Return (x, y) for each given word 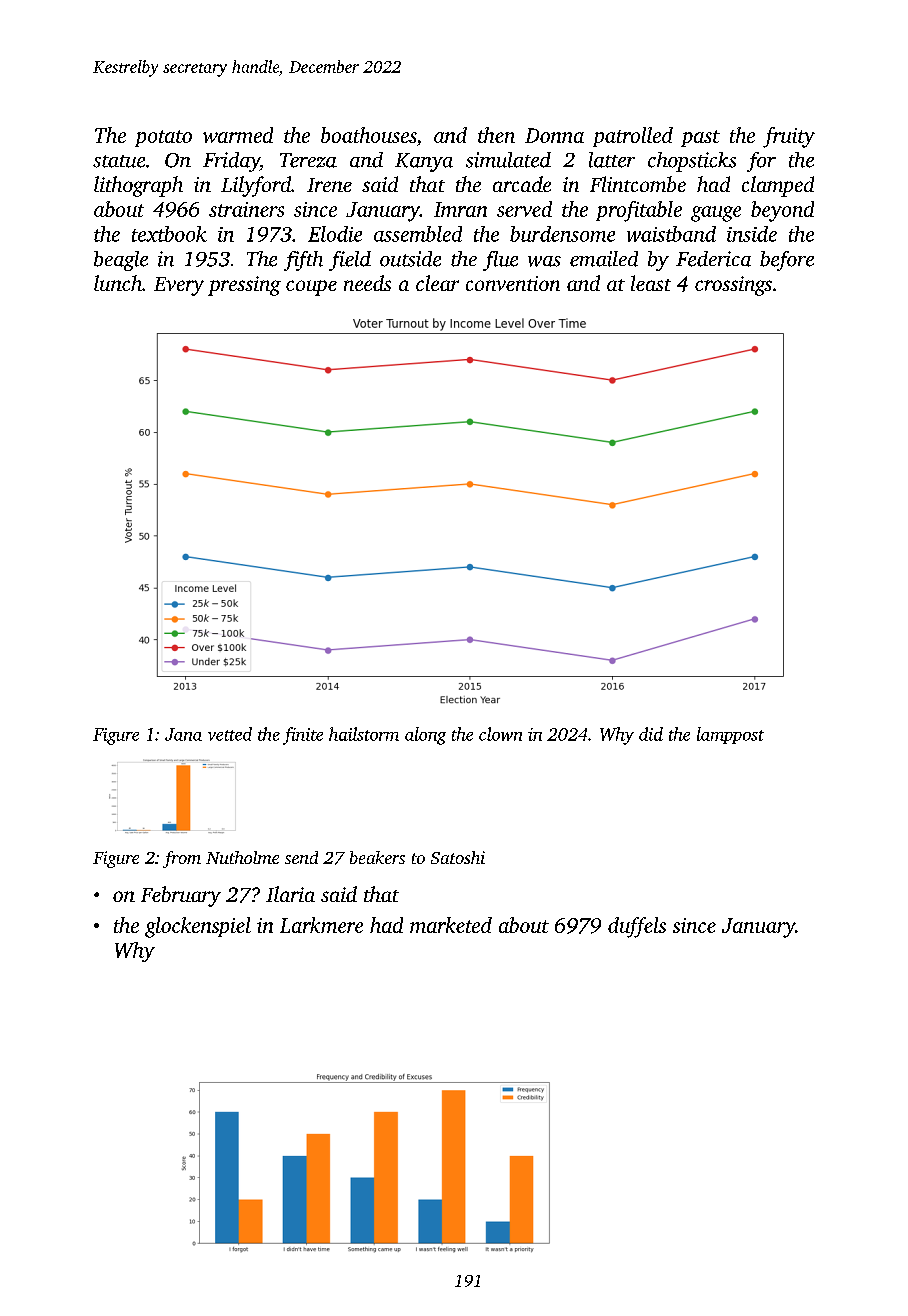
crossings (733, 286)
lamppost (730, 735)
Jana (183, 734)
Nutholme (242, 857)
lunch (118, 283)
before (787, 261)
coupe (311, 288)
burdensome (562, 234)
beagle (121, 261)
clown (500, 734)
